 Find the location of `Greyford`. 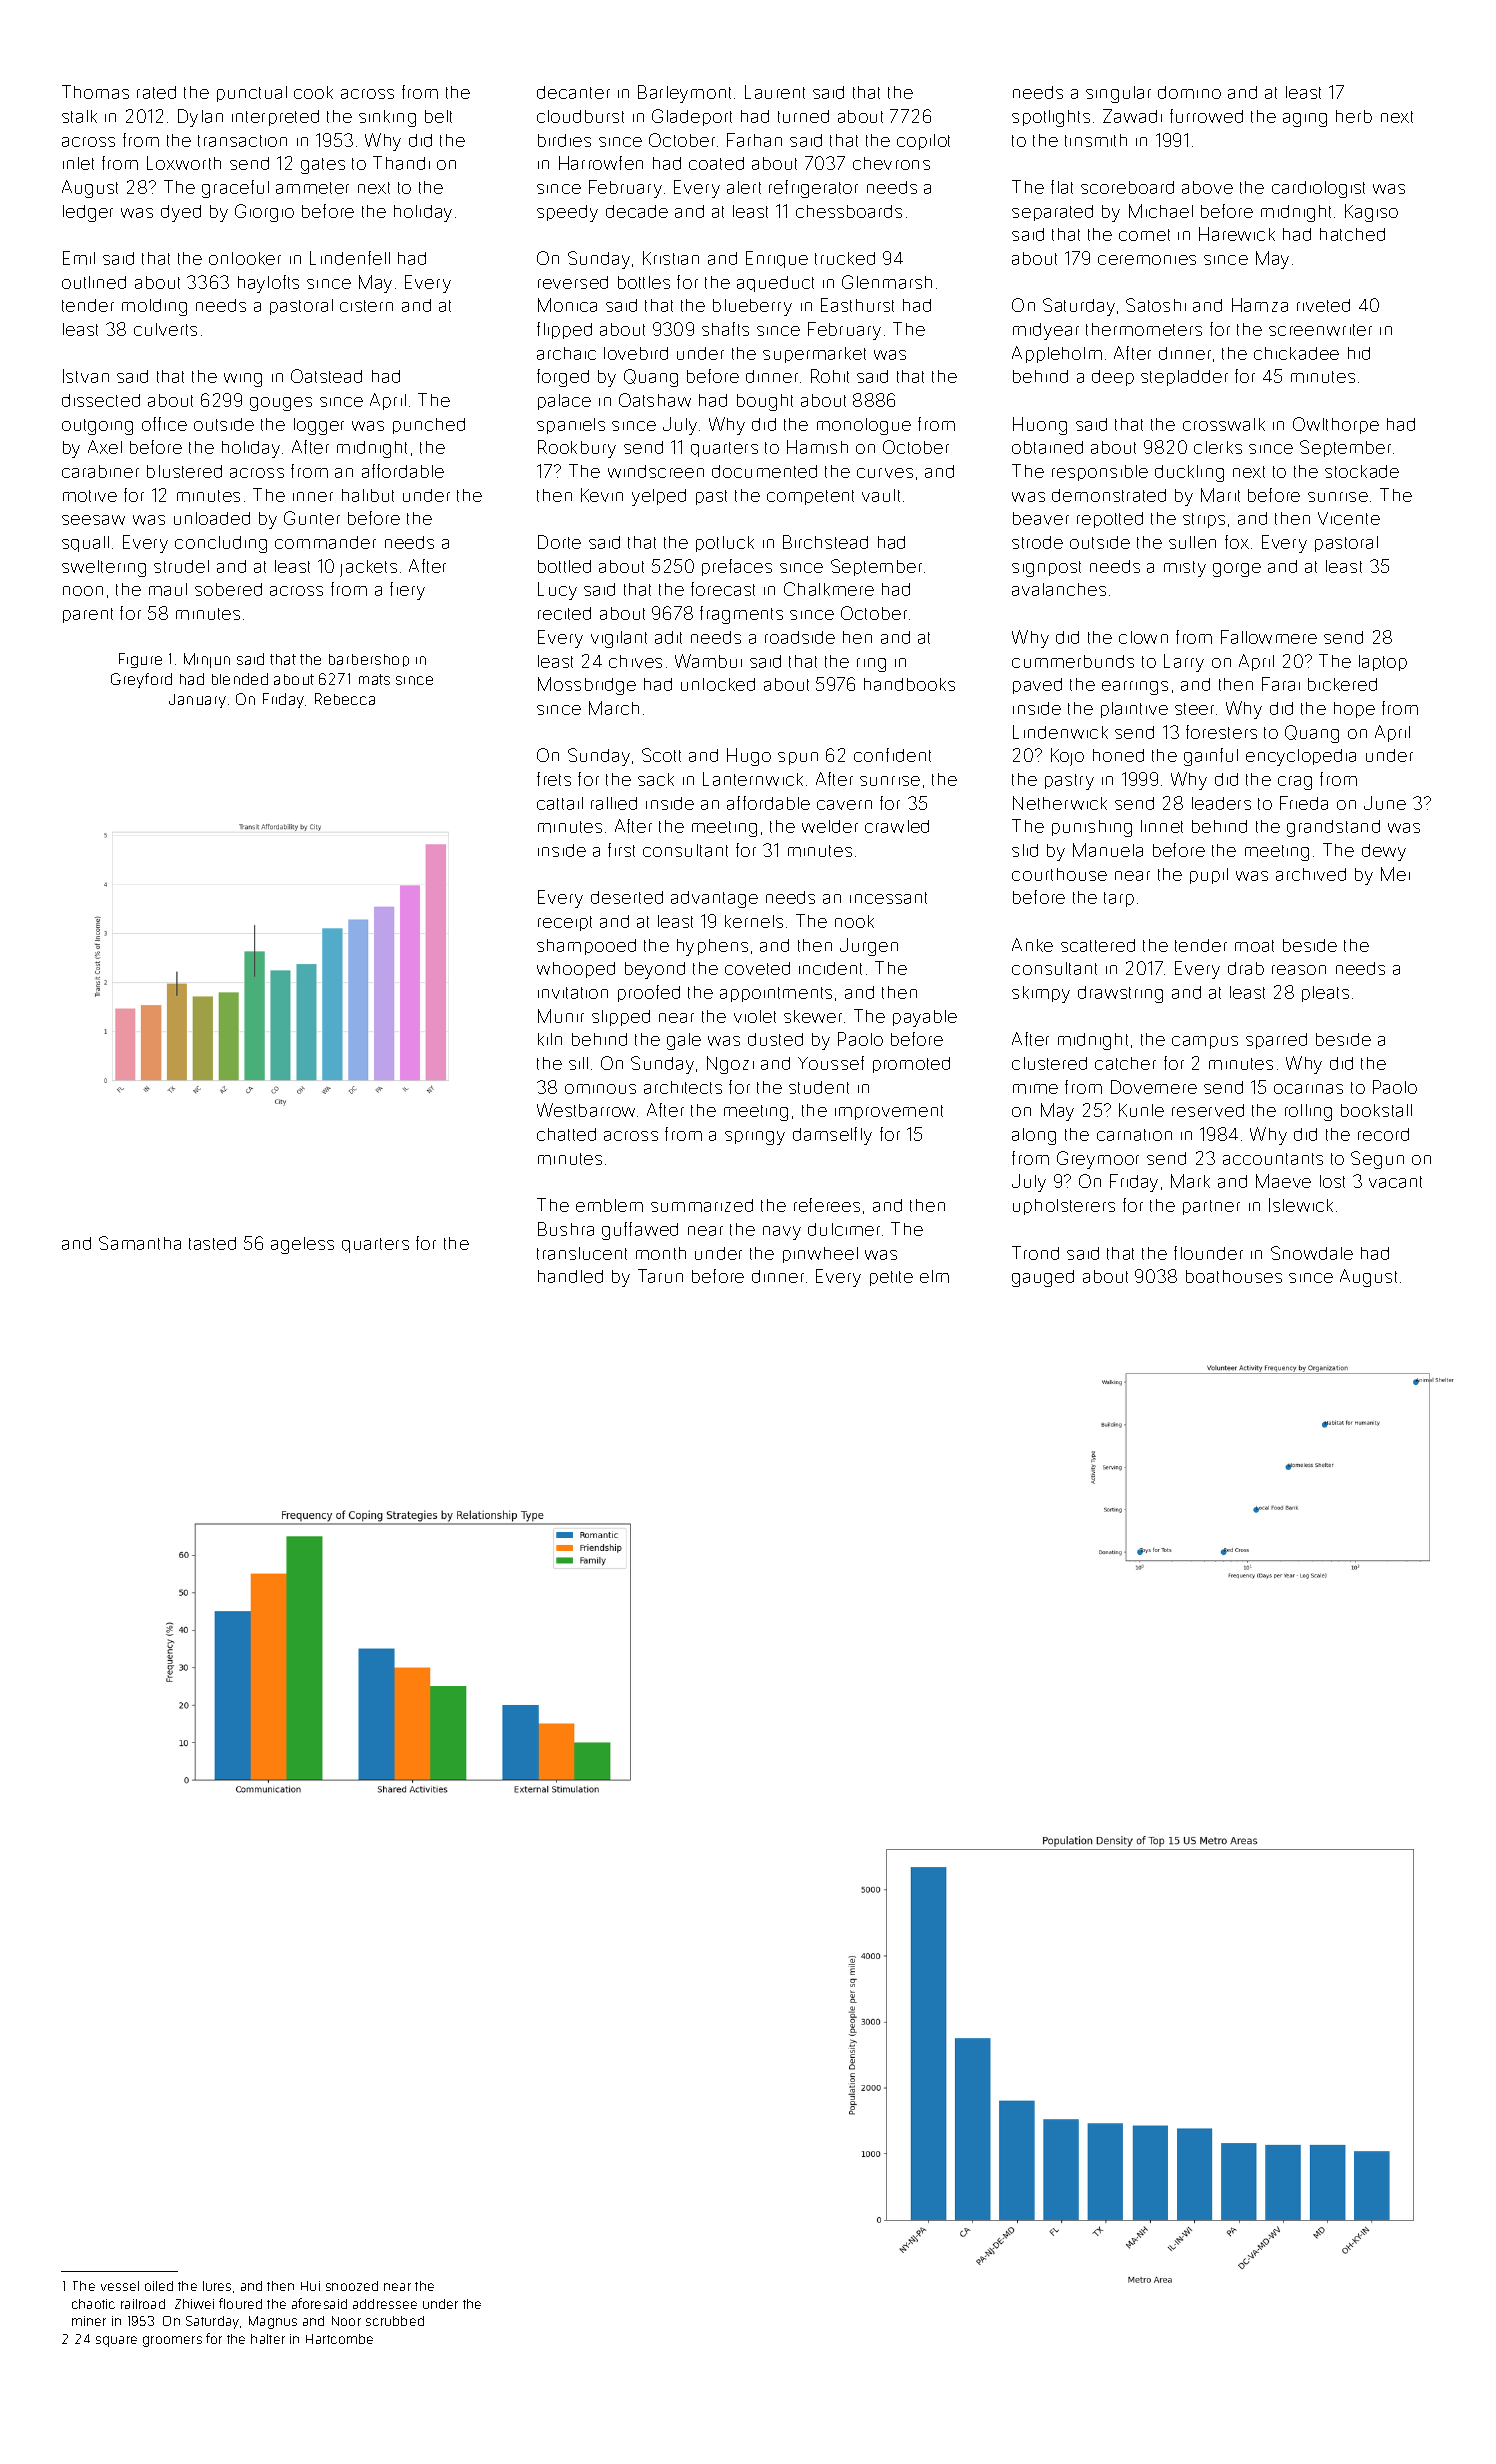

Greyford is located at coordinates (141, 680).
